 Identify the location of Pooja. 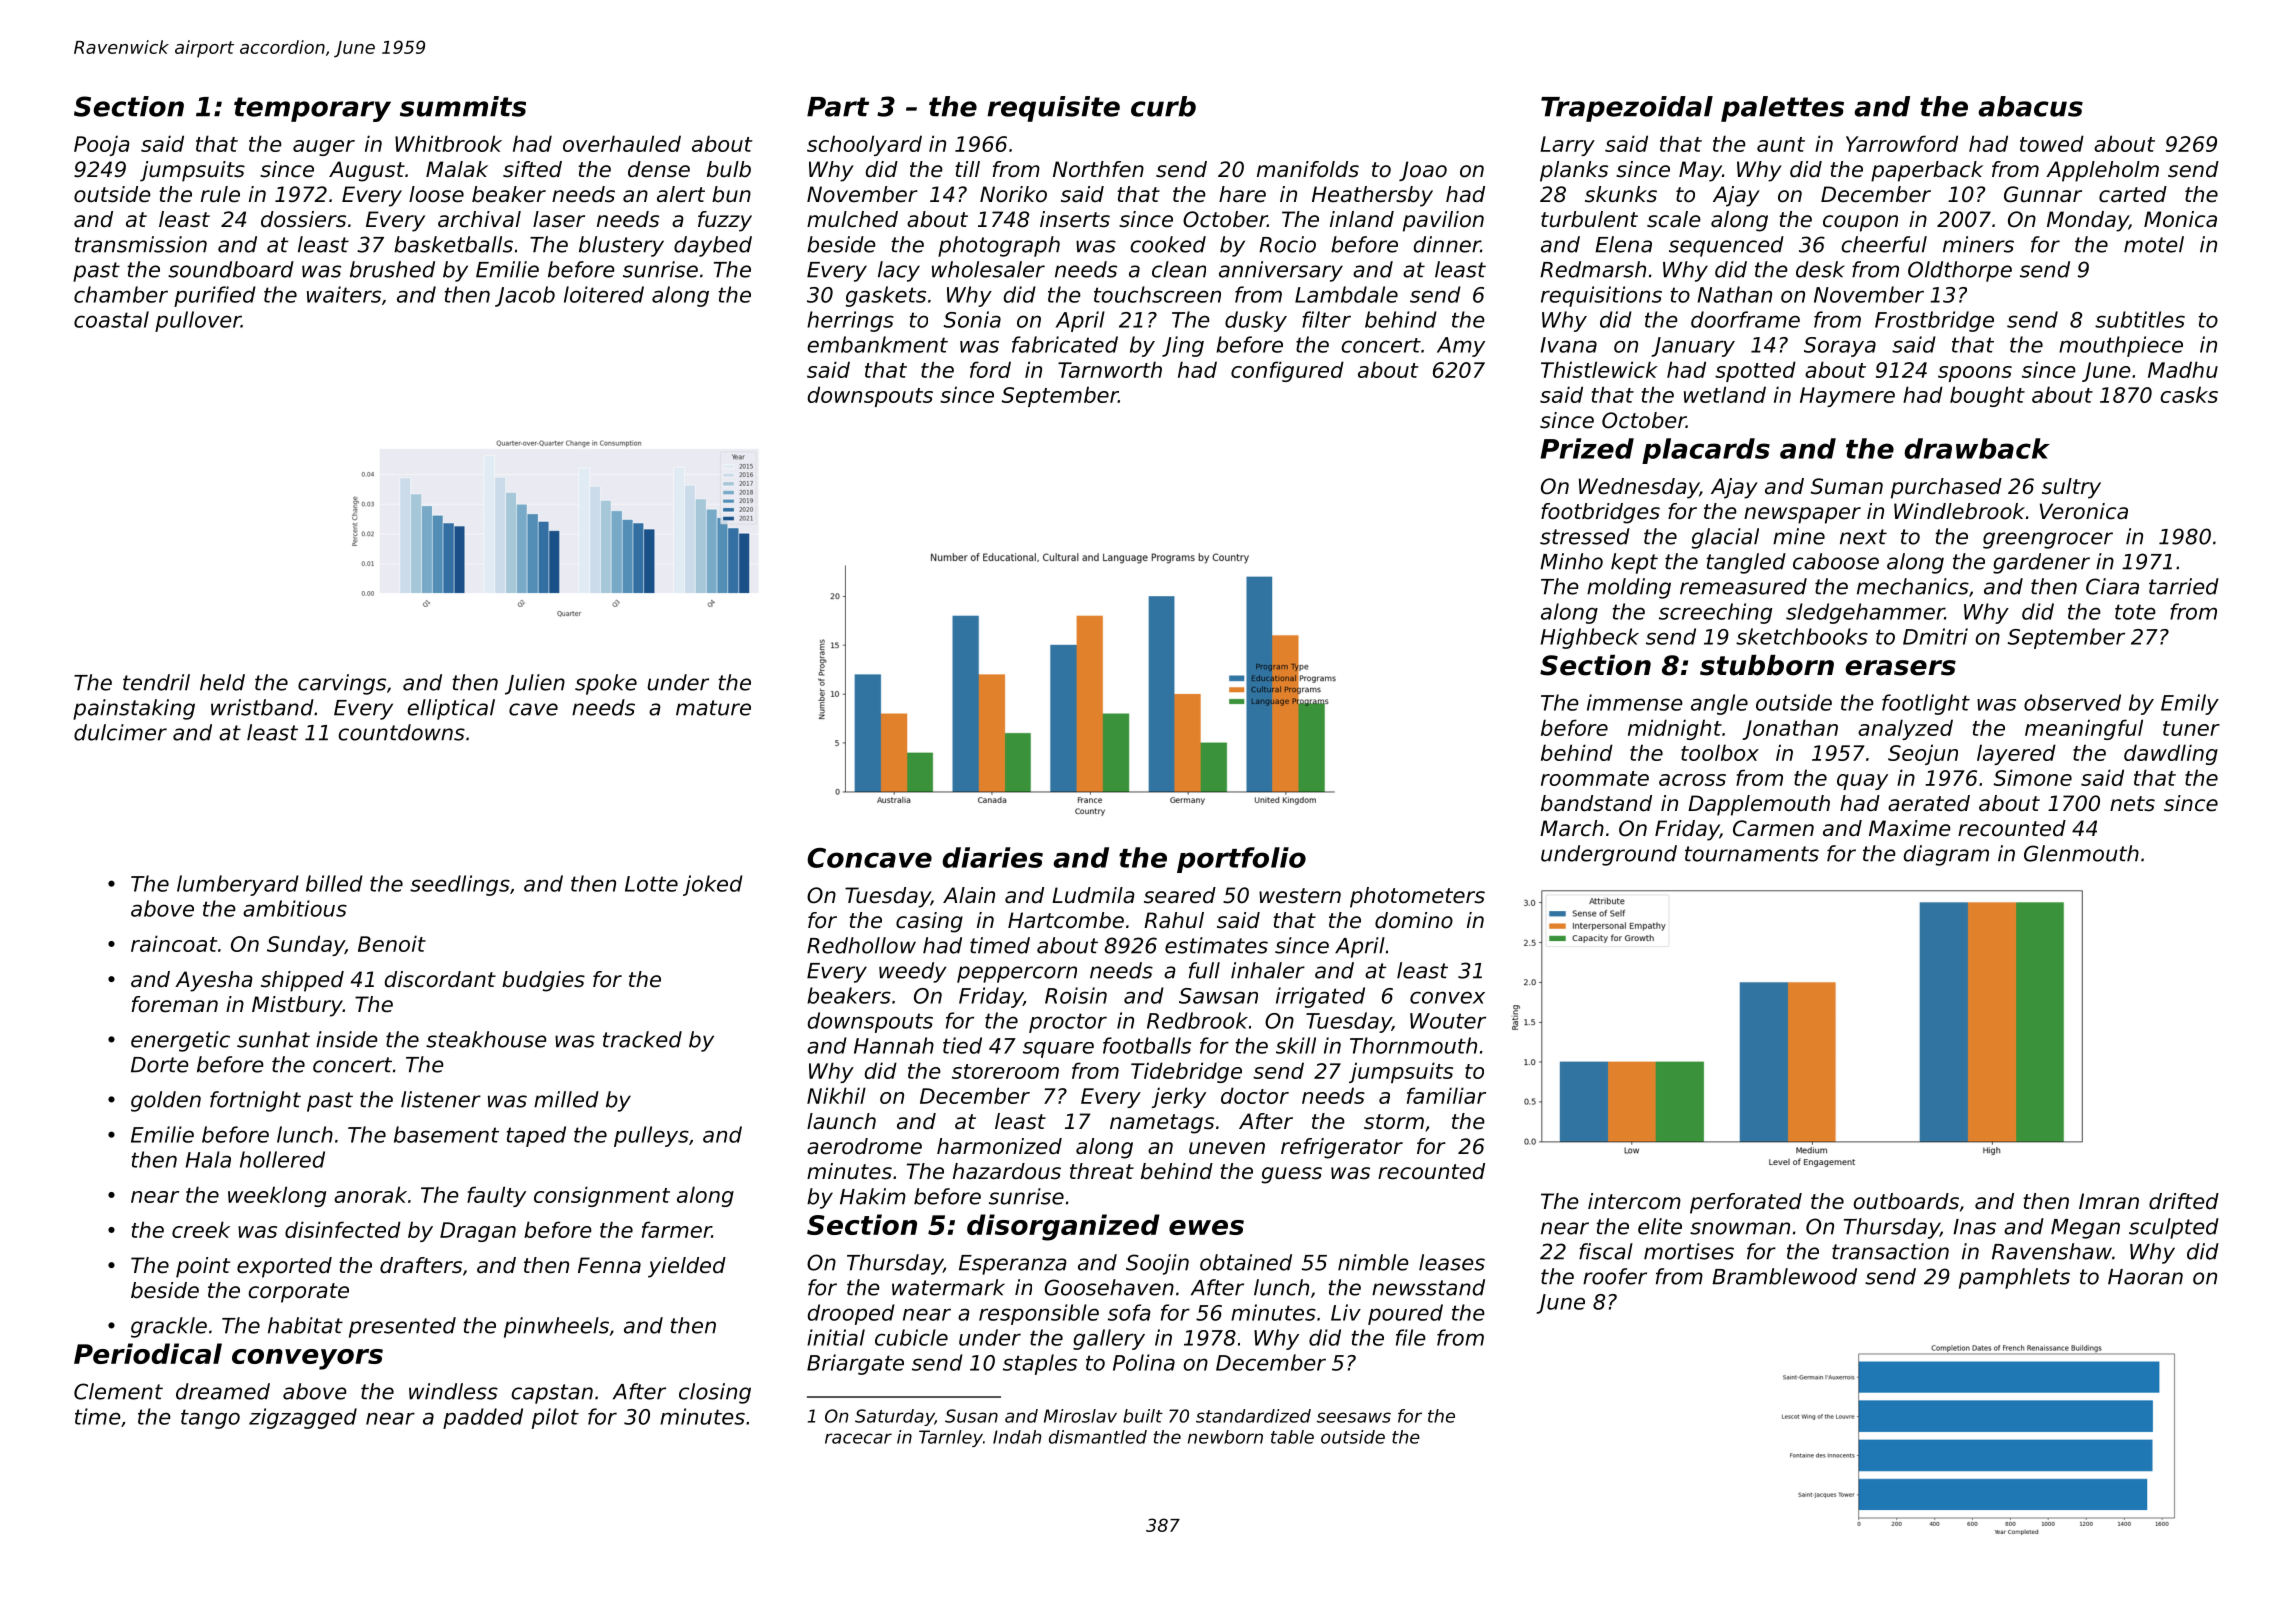
(102, 145).
